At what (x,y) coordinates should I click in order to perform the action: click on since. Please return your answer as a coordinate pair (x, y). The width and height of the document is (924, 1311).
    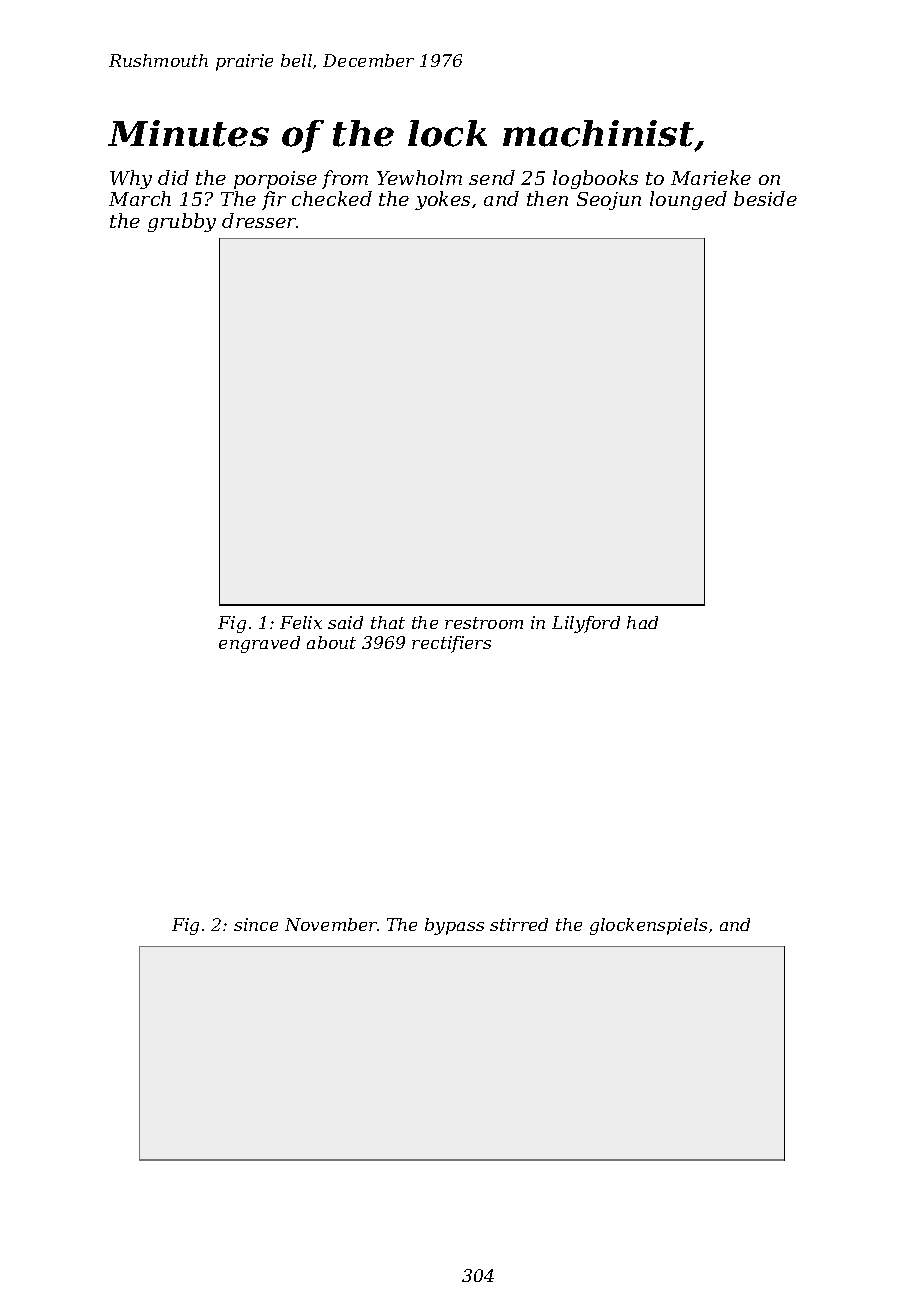
    Looking at the image, I should click on (256, 924).
